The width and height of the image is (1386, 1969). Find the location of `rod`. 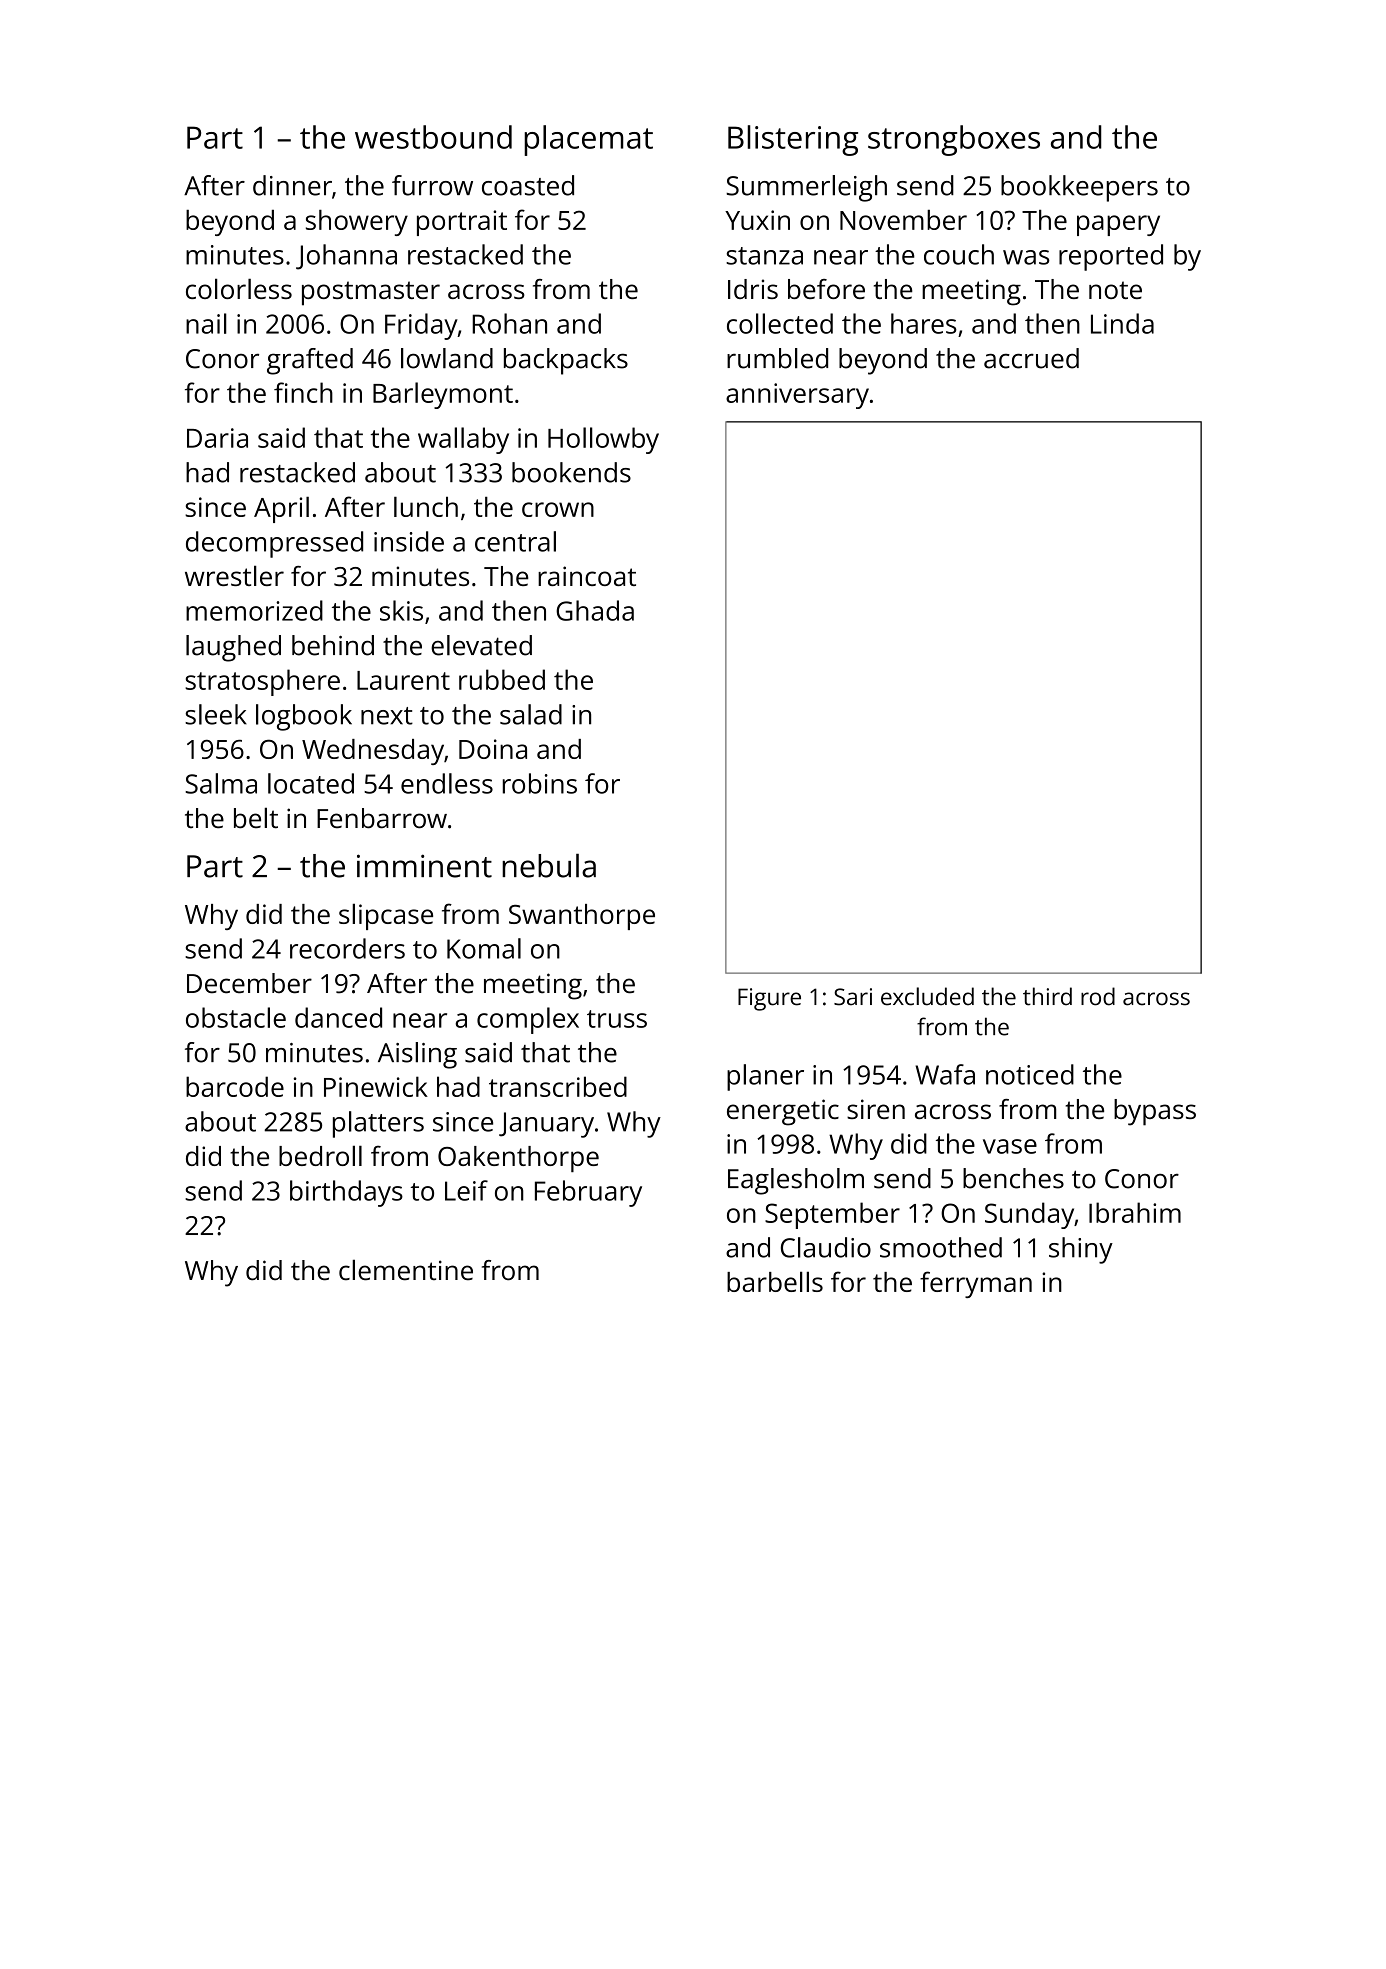

rod is located at coordinates (1098, 996).
